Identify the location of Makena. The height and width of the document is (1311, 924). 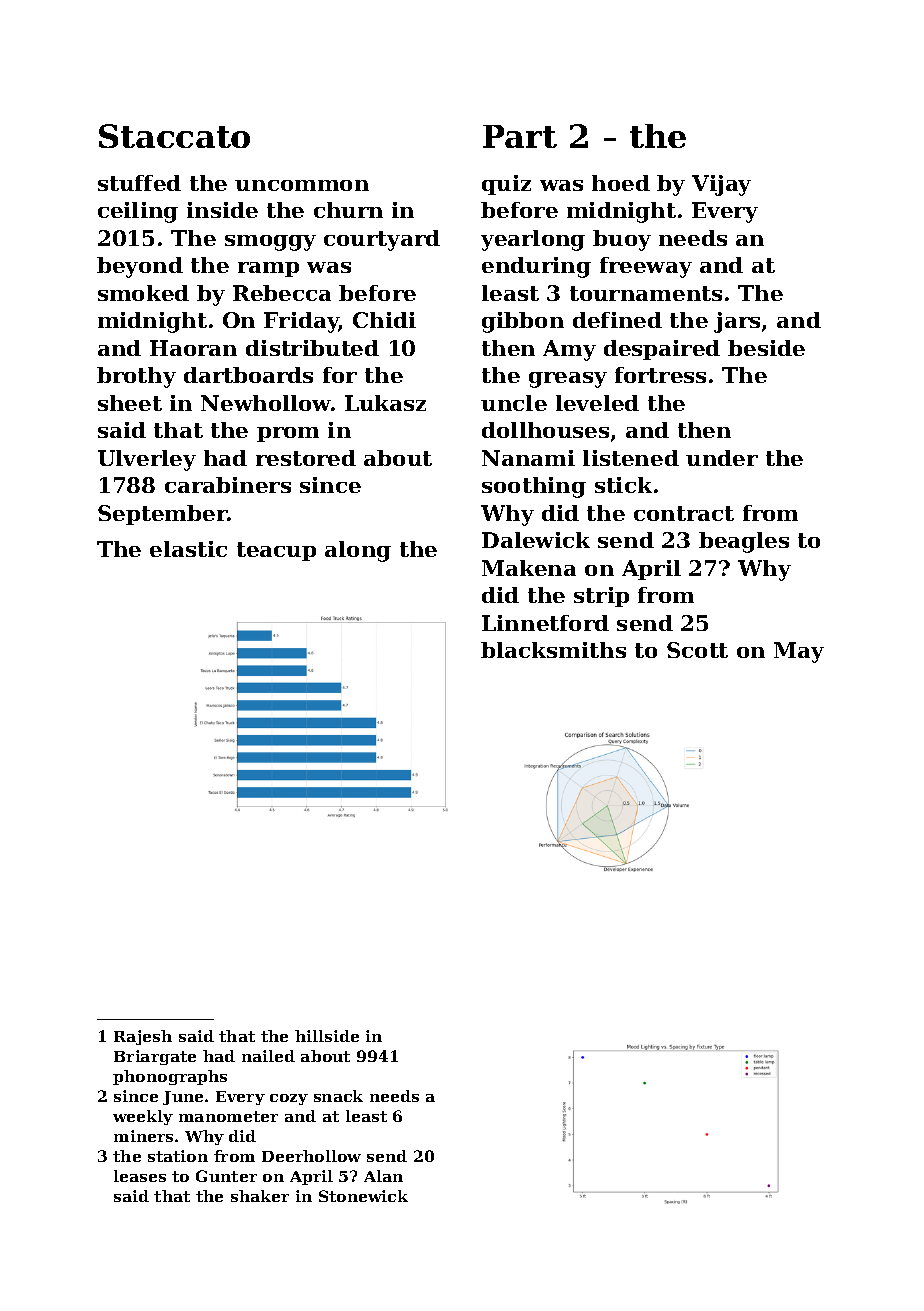
(529, 568).
